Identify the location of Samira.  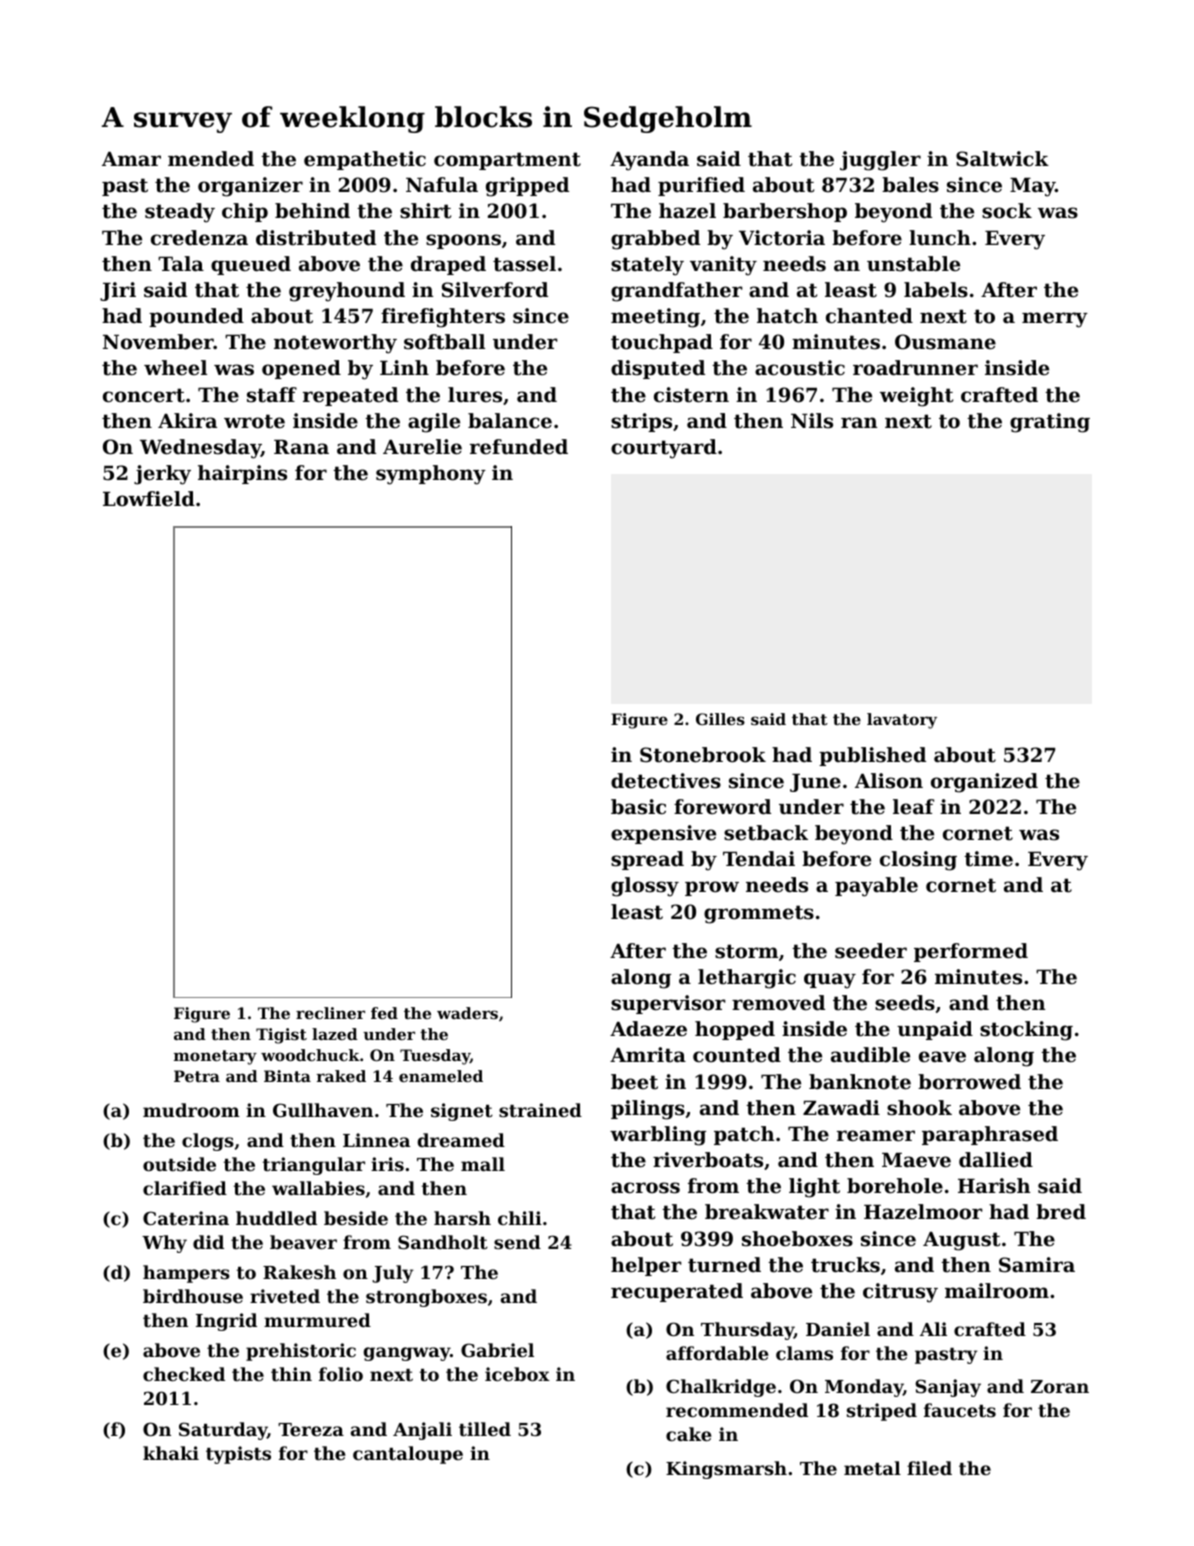
(1037, 1265).
